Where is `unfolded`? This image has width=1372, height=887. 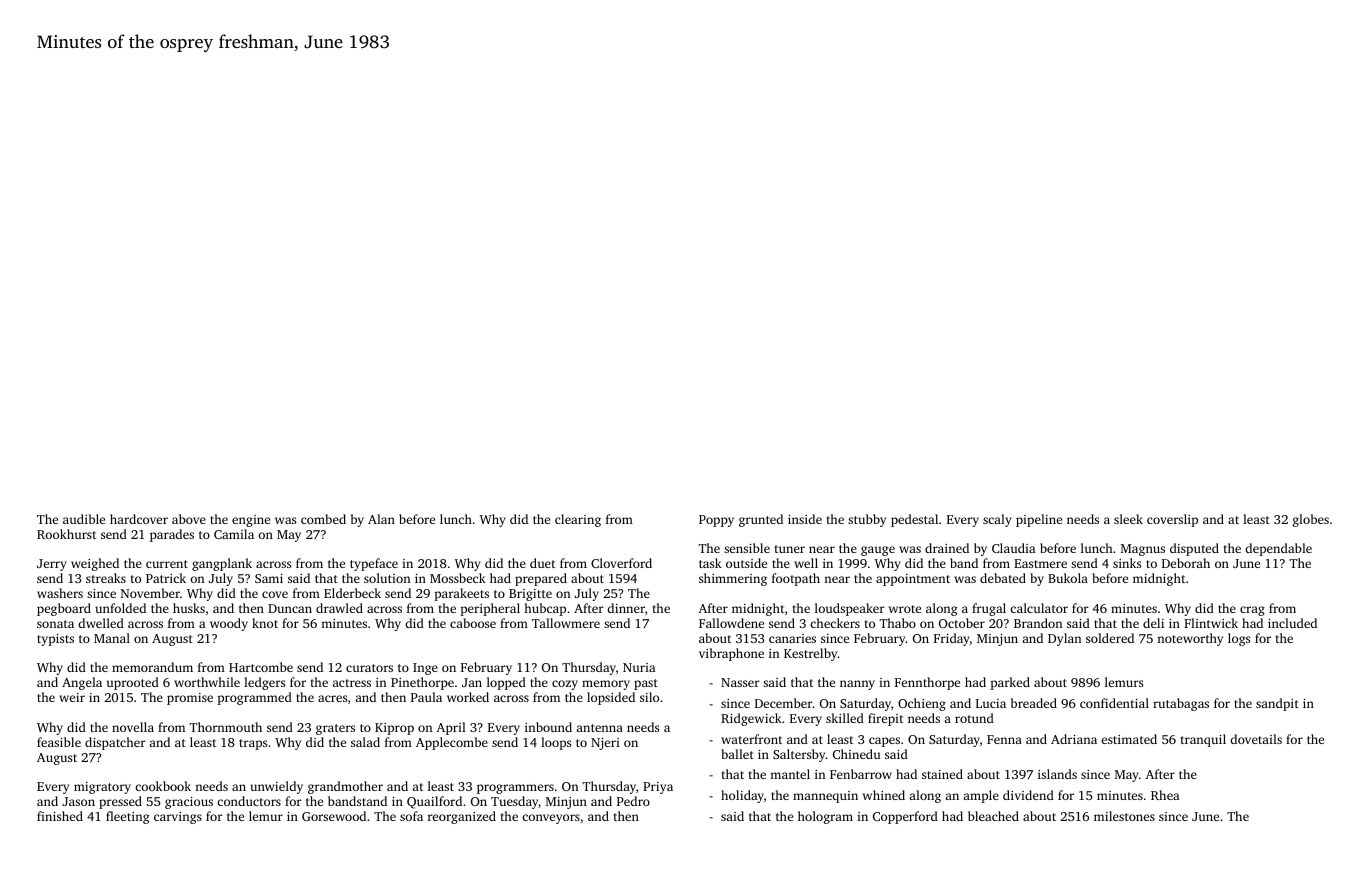 unfolded is located at coordinates (120, 608).
